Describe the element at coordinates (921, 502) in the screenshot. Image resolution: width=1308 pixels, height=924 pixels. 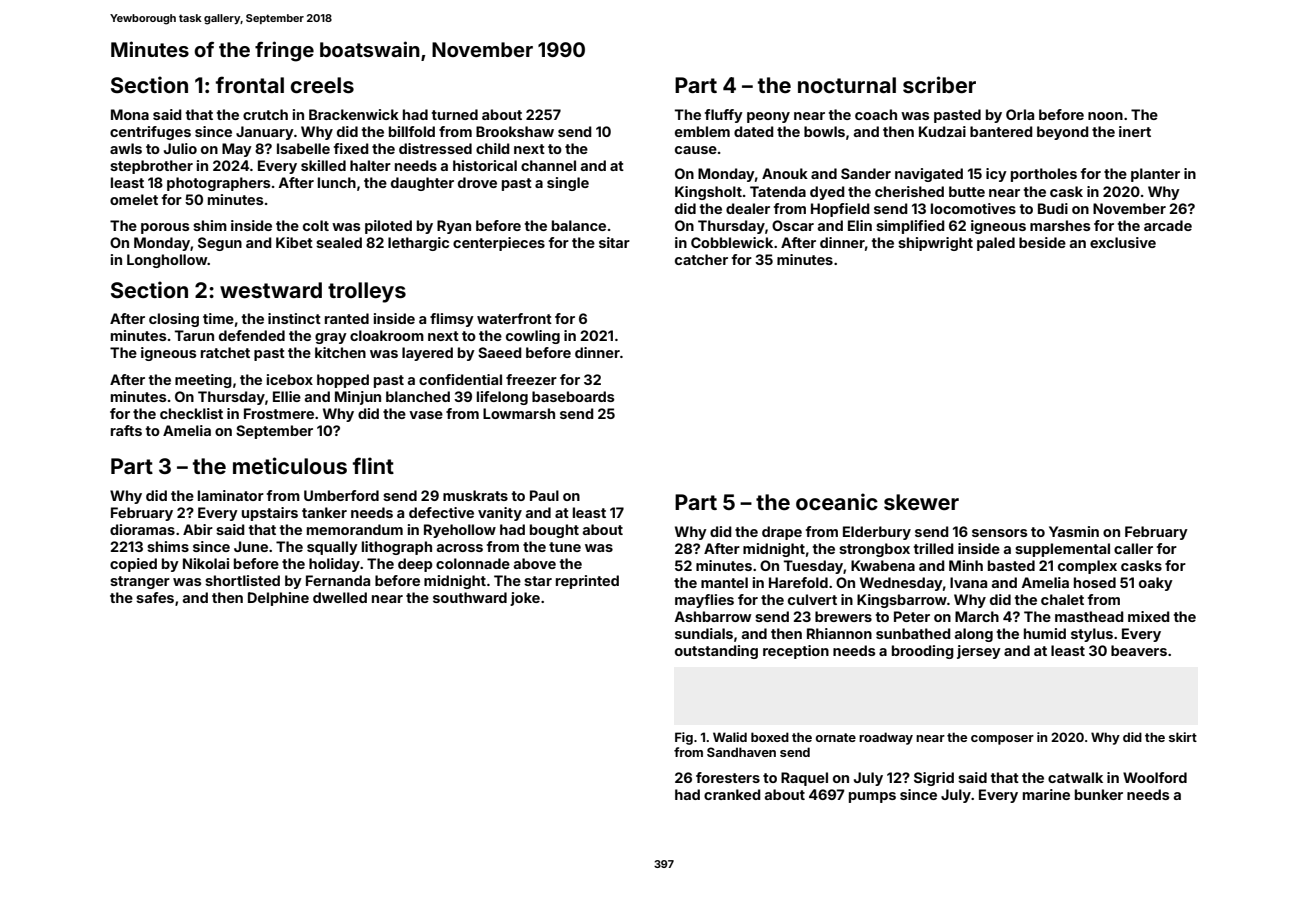
I see `skewer` at that location.
